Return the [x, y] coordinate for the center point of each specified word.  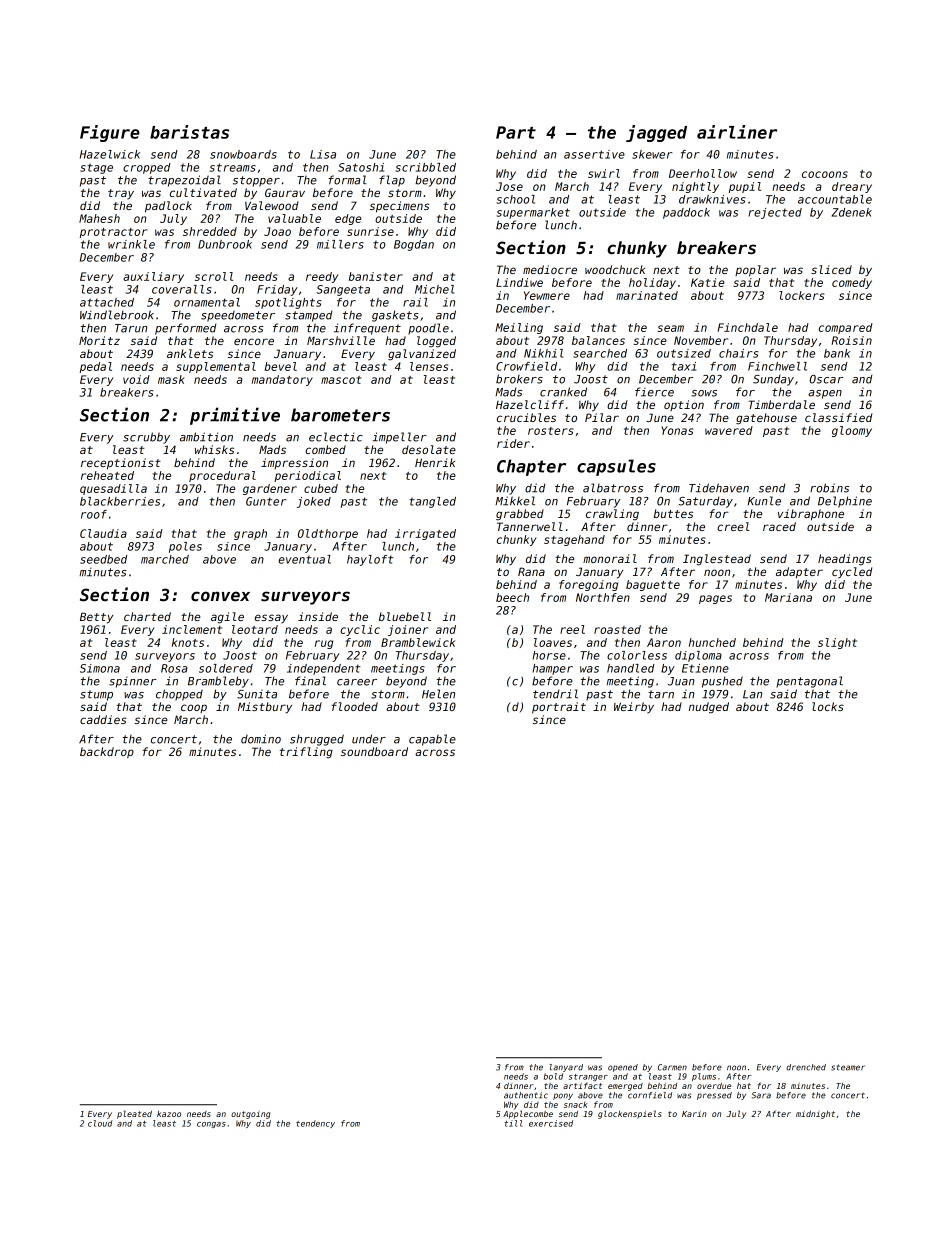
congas [211, 1125]
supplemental [216, 367]
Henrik [435, 462]
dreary [852, 187]
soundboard [374, 751]
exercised [551, 1123]
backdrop [107, 752]
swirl [604, 173]
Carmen [672, 1067]
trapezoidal [184, 181]
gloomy [852, 431]
